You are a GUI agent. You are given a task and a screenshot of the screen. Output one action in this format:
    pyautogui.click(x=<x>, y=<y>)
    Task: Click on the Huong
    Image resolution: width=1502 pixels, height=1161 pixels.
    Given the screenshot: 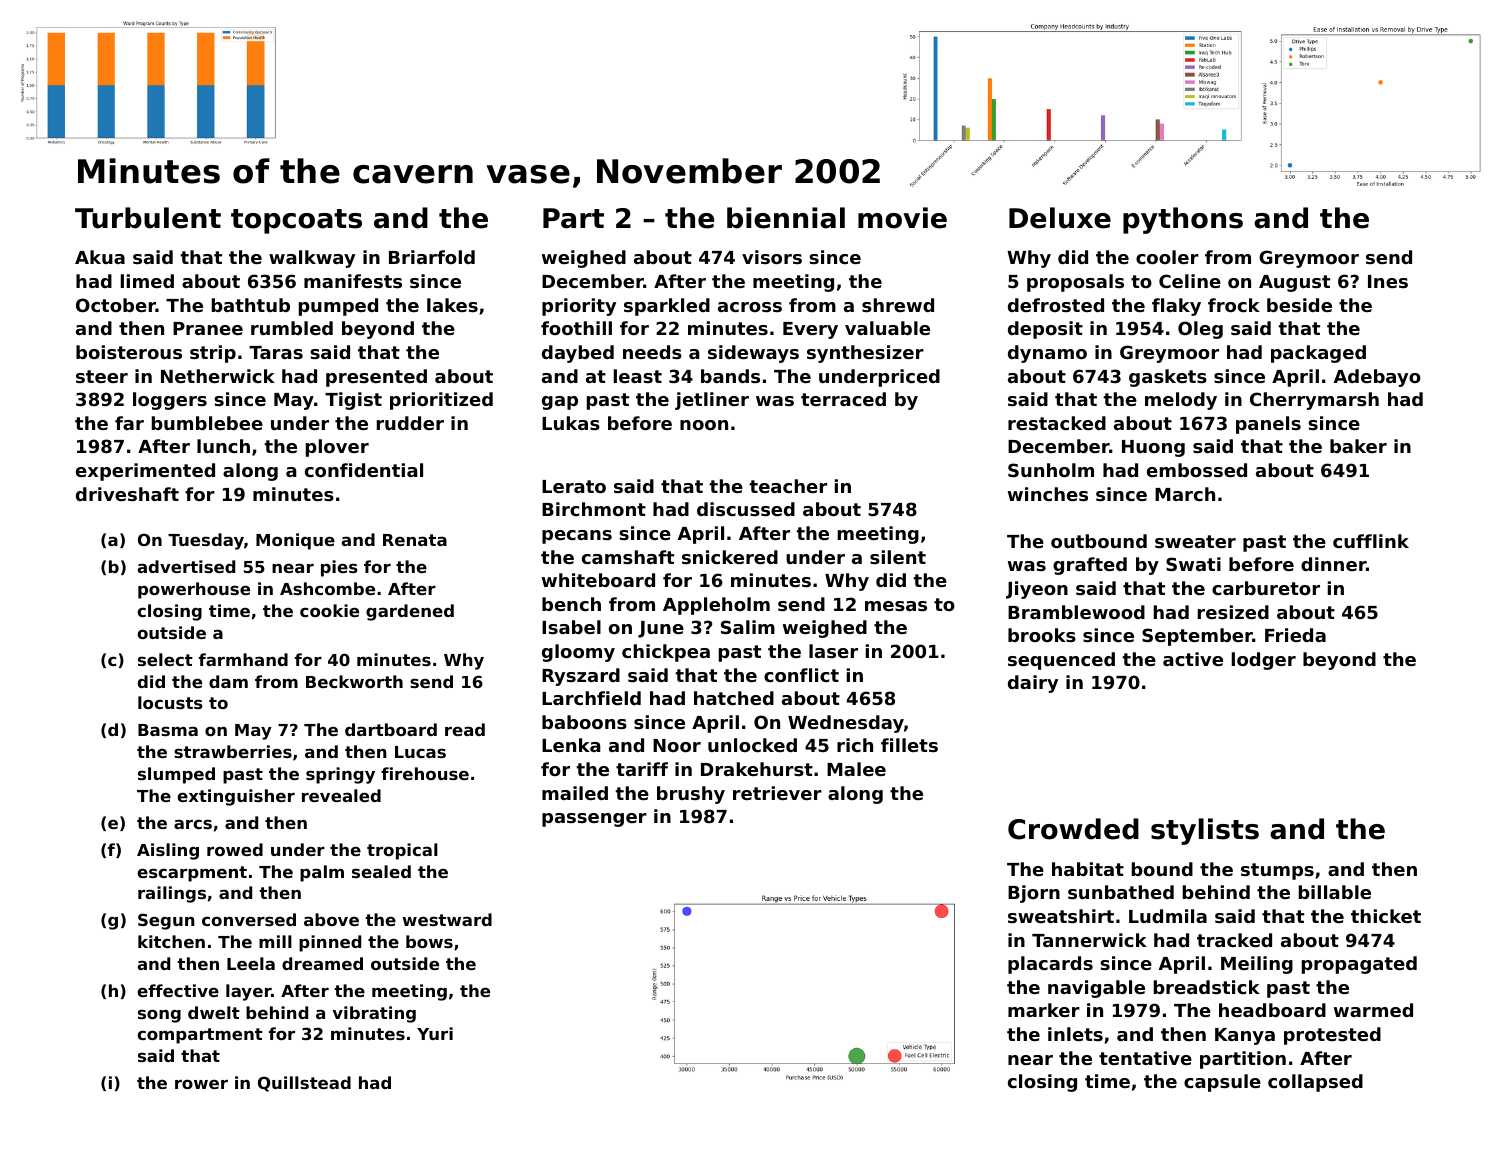 What is the action you would take?
    pyautogui.click(x=1153, y=448)
